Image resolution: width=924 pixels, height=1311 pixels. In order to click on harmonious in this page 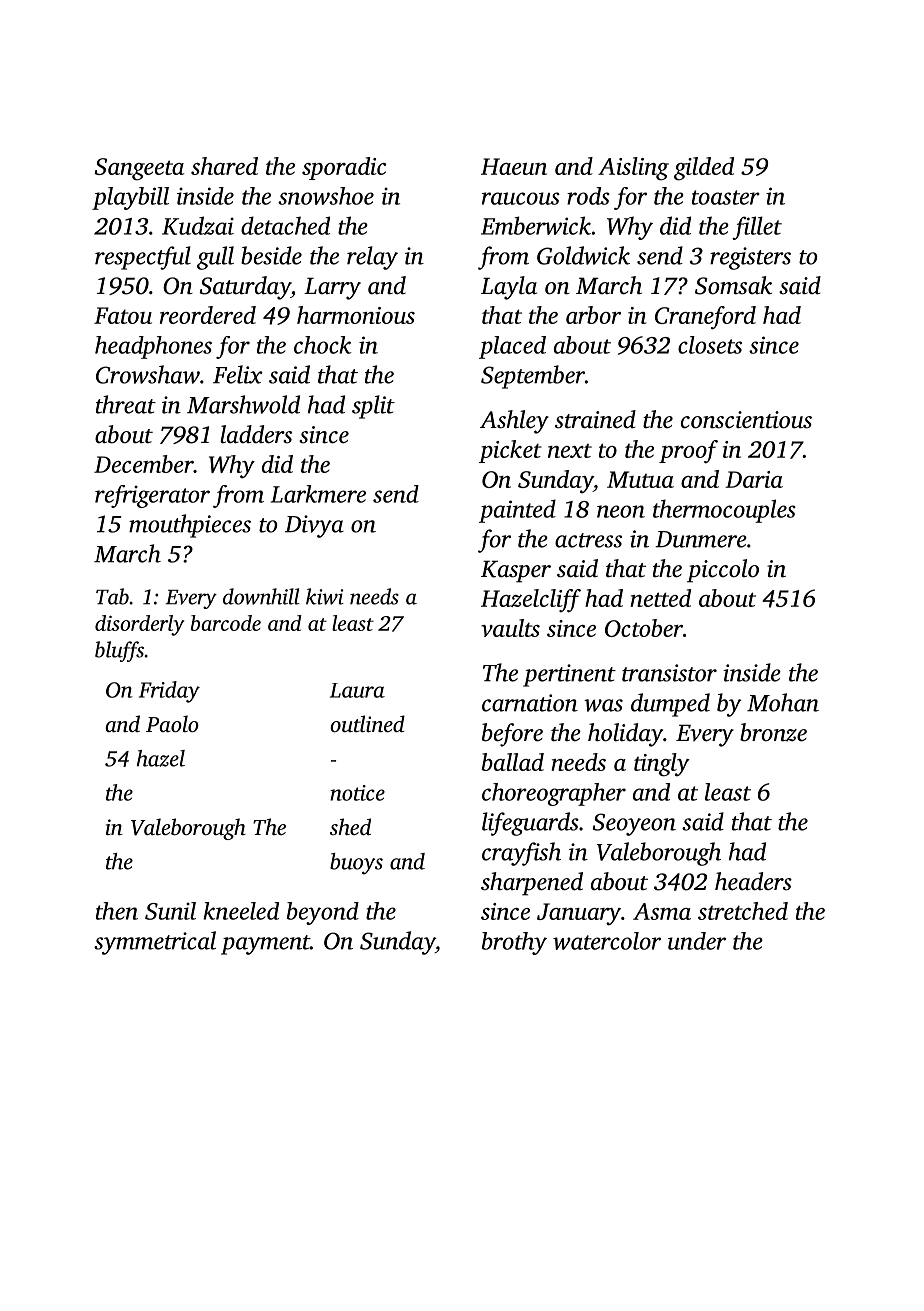, I will do `click(356, 315)`.
